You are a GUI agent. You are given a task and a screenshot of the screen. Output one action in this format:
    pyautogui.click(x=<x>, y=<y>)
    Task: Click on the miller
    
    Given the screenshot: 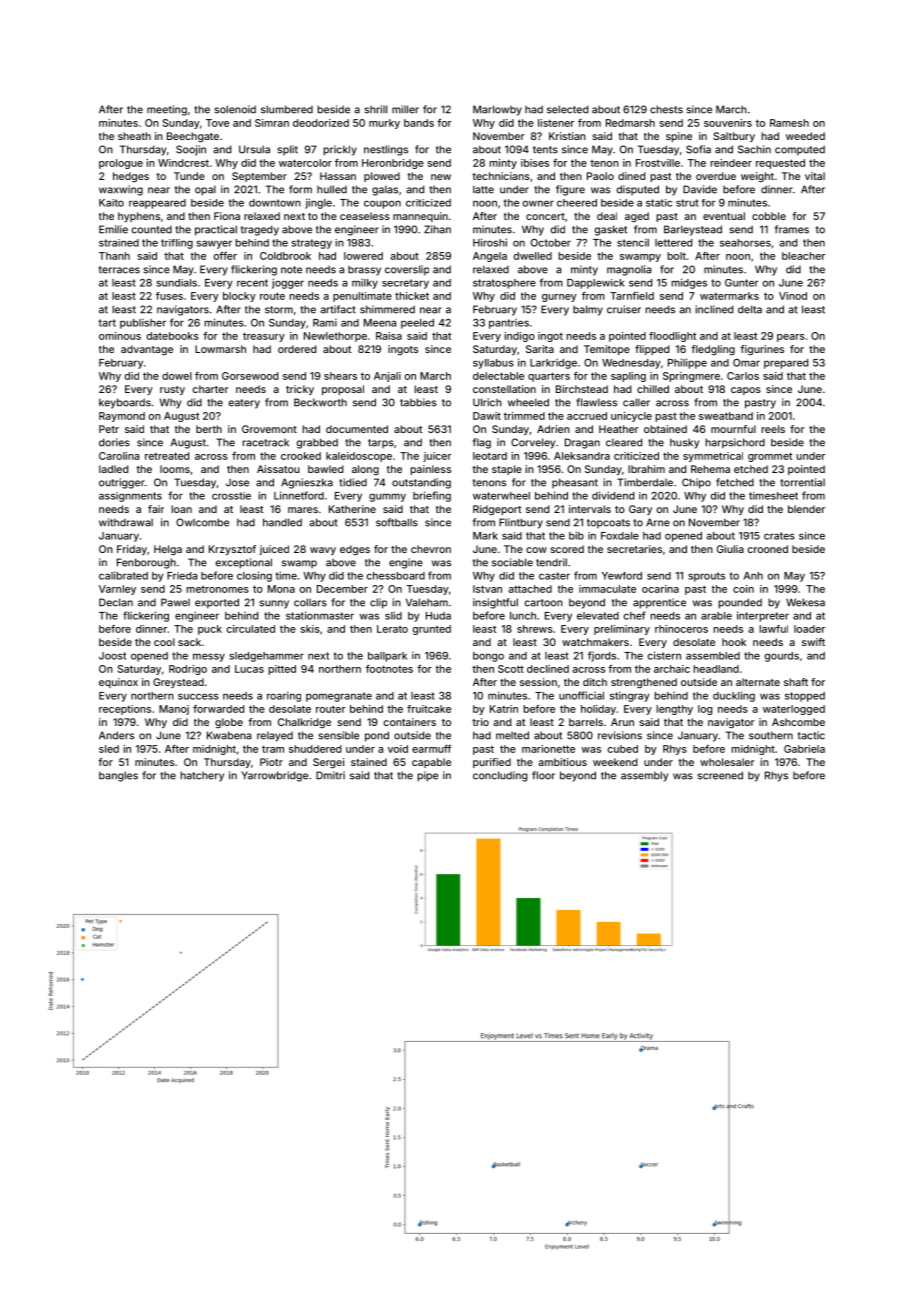 What is the action you would take?
    pyautogui.click(x=405, y=109)
